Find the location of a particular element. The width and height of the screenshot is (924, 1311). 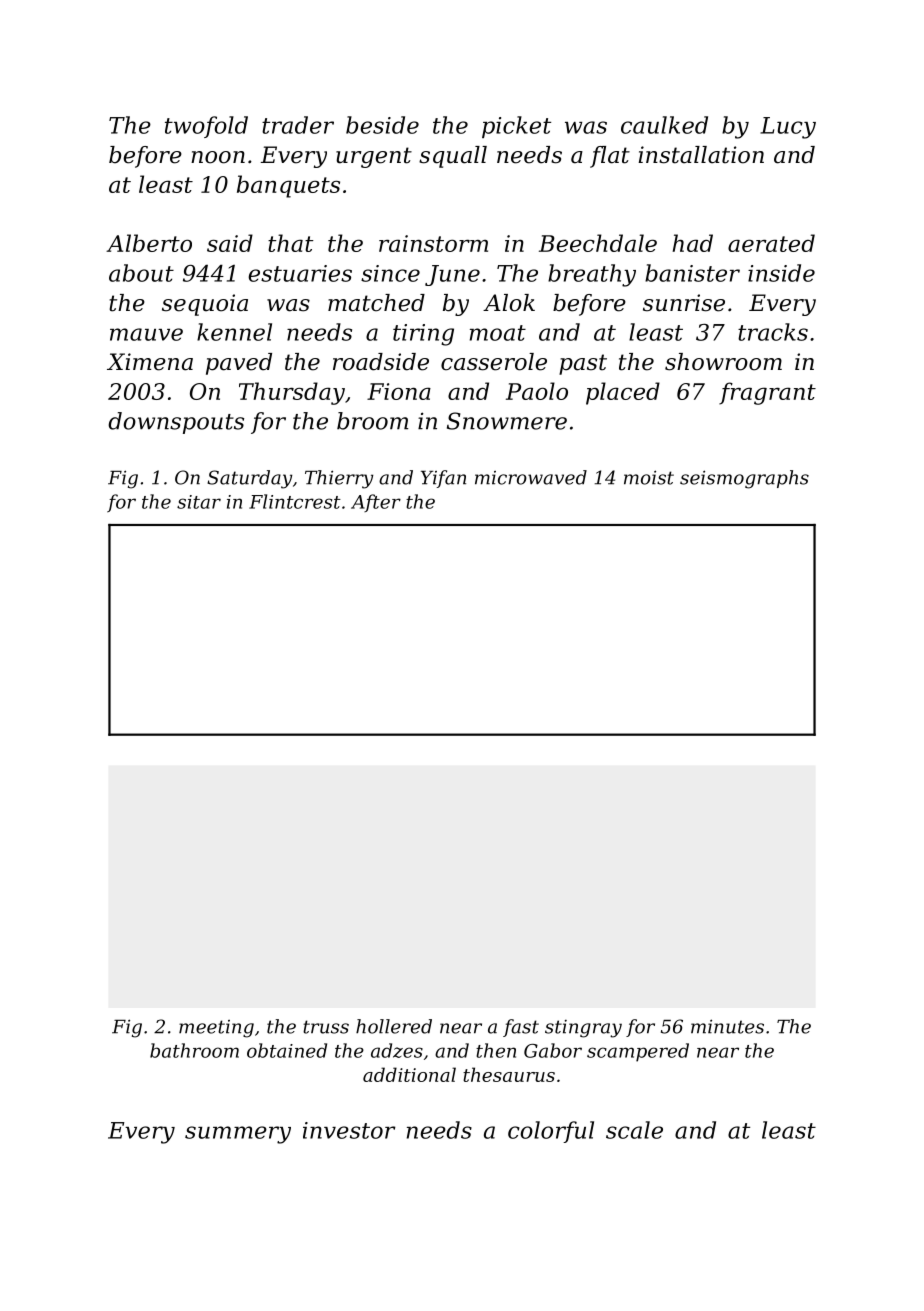

minutes is located at coordinates (727, 1026).
